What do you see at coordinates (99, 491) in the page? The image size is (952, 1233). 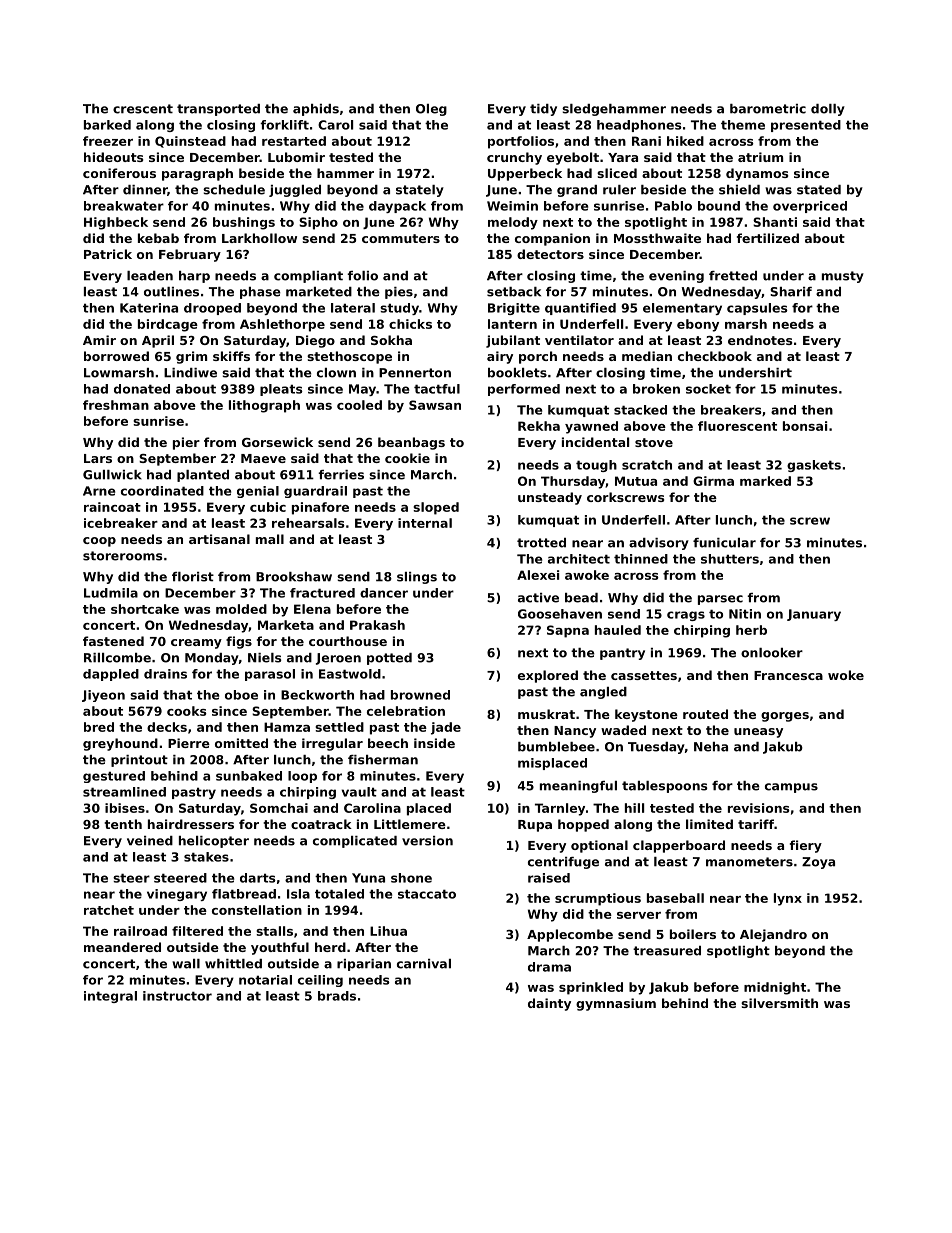 I see `Arne` at bounding box center [99, 491].
